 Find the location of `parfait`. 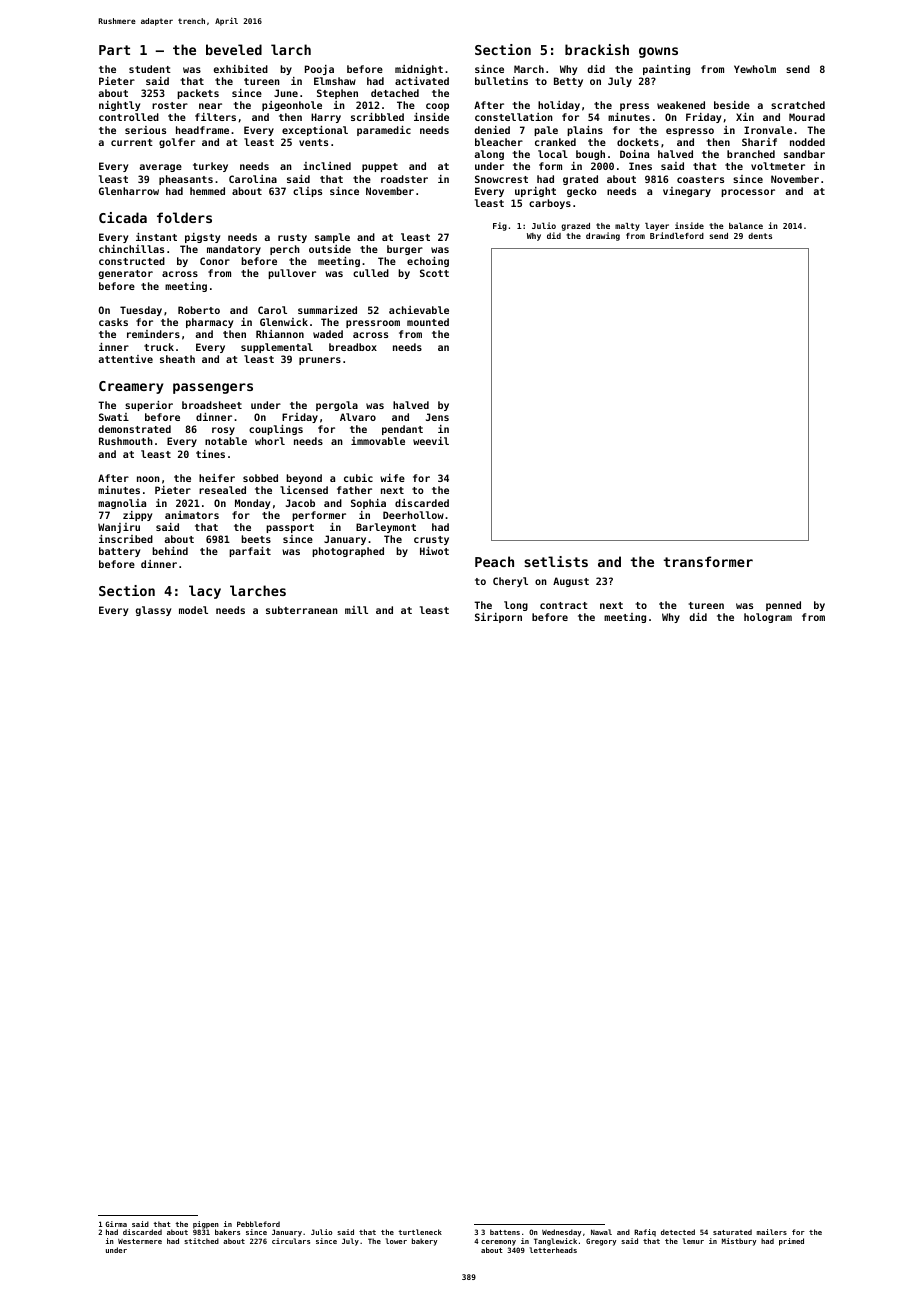

parfait is located at coordinates (250, 552).
